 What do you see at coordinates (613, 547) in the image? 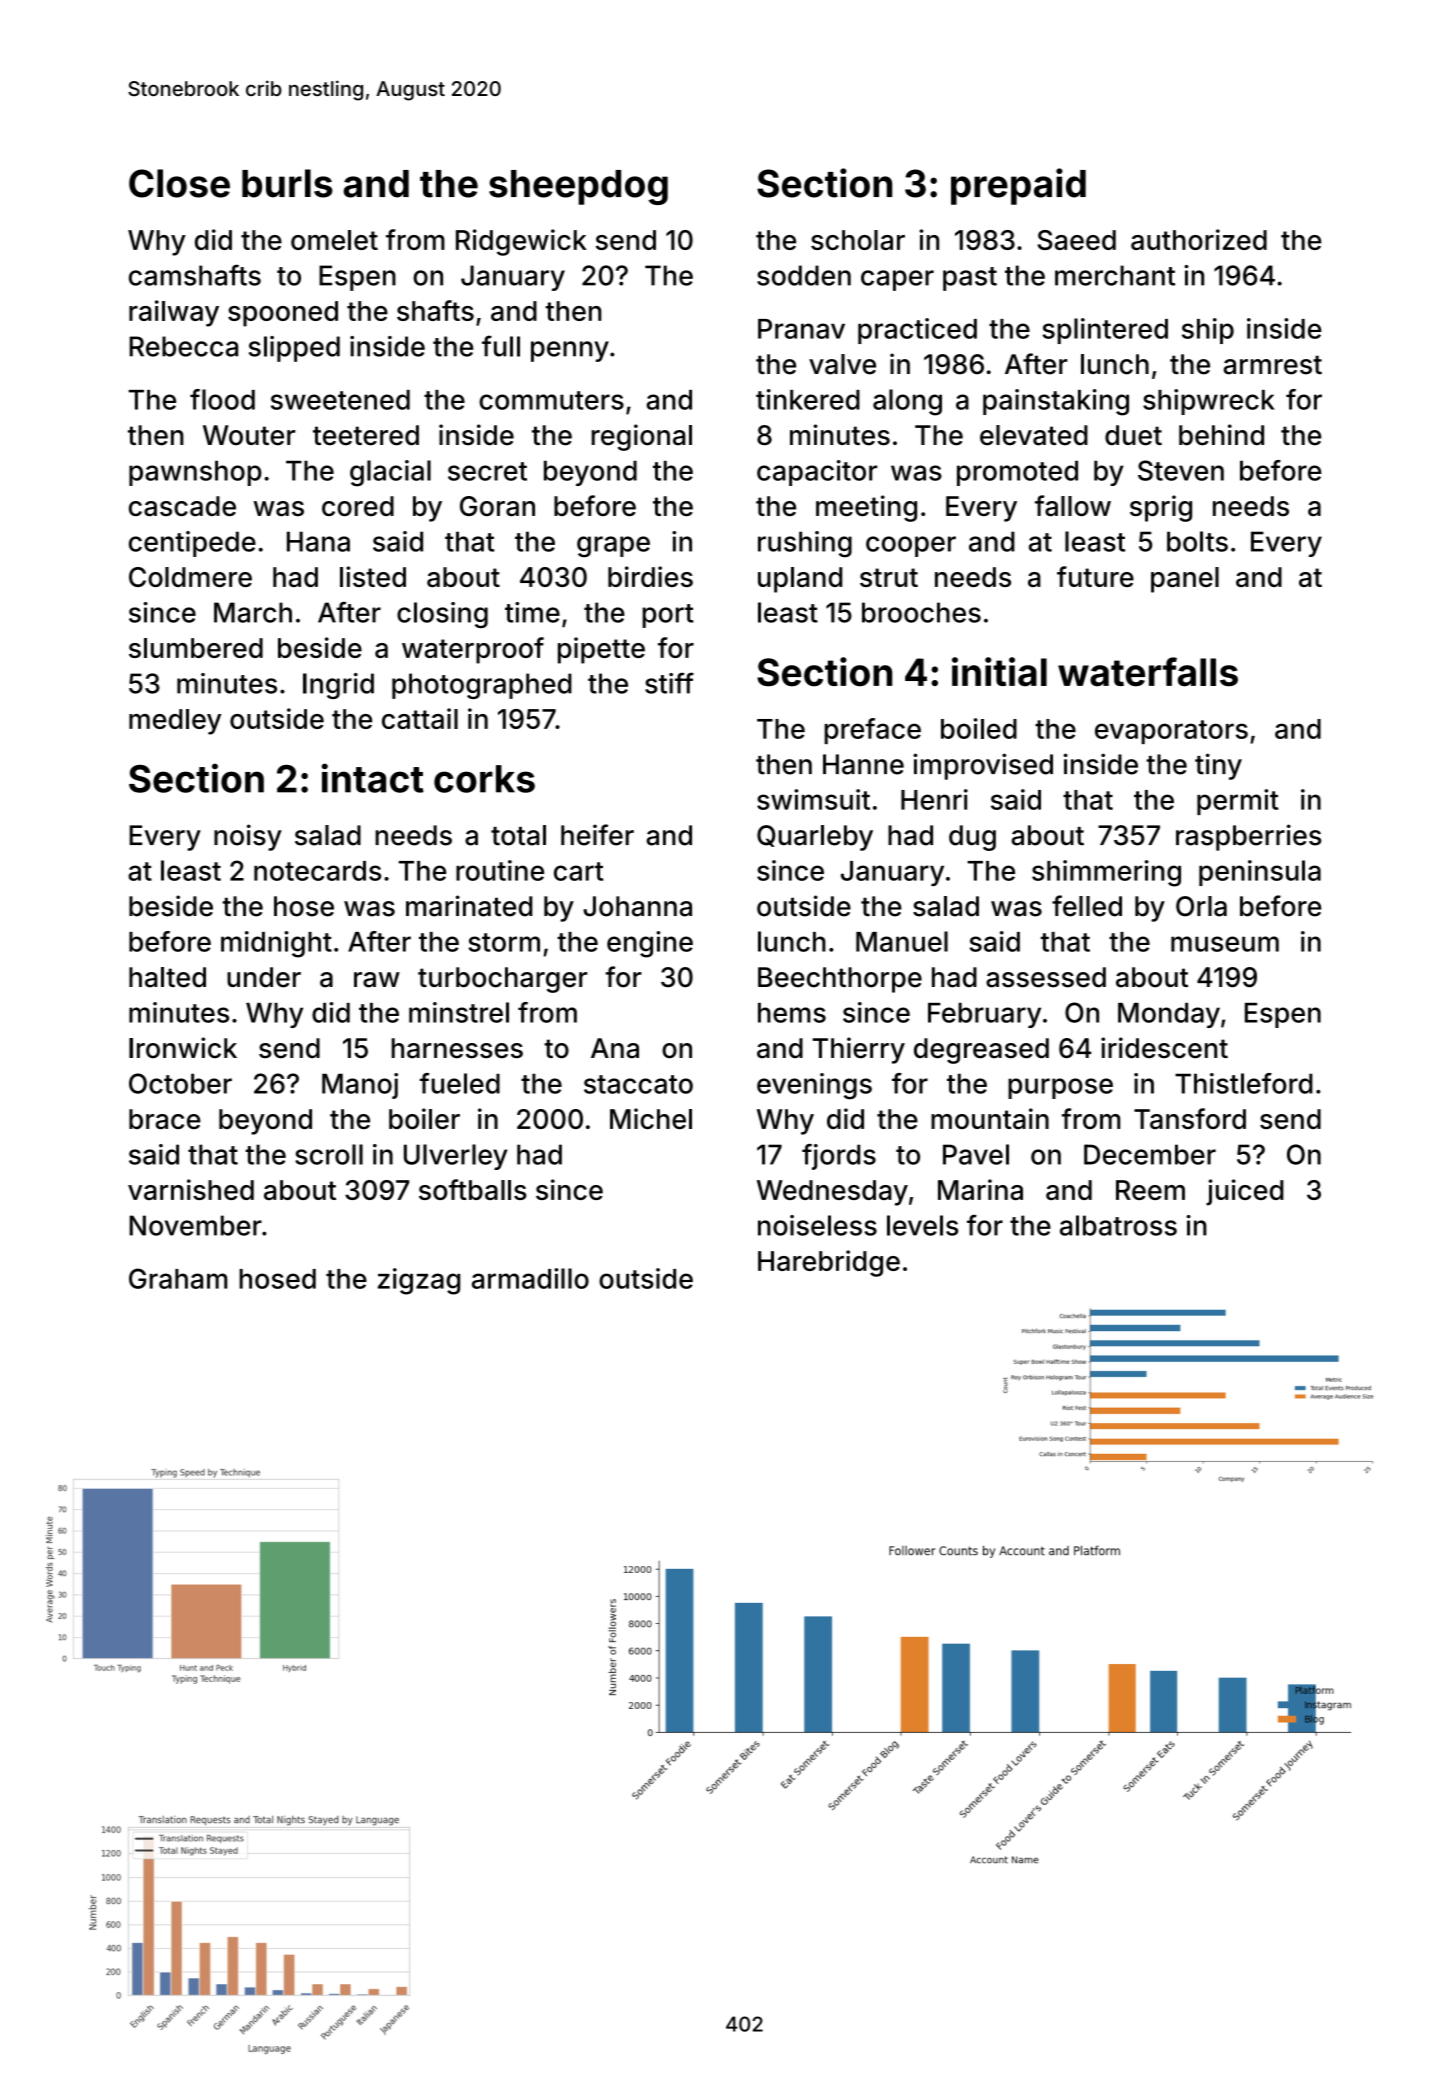
I see `grape` at bounding box center [613, 547].
